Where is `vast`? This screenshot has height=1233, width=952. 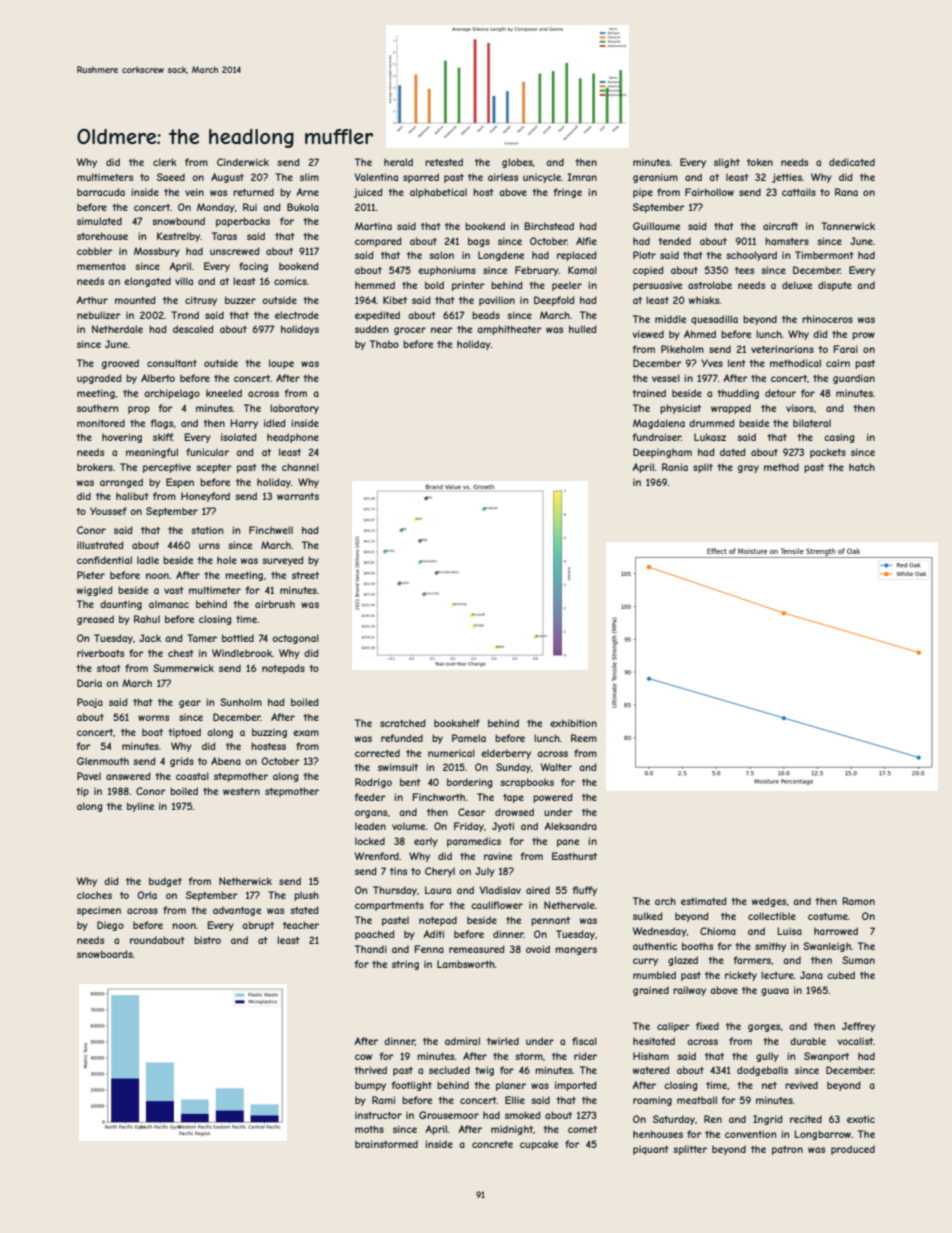
vast is located at coordinates (173, 590).
